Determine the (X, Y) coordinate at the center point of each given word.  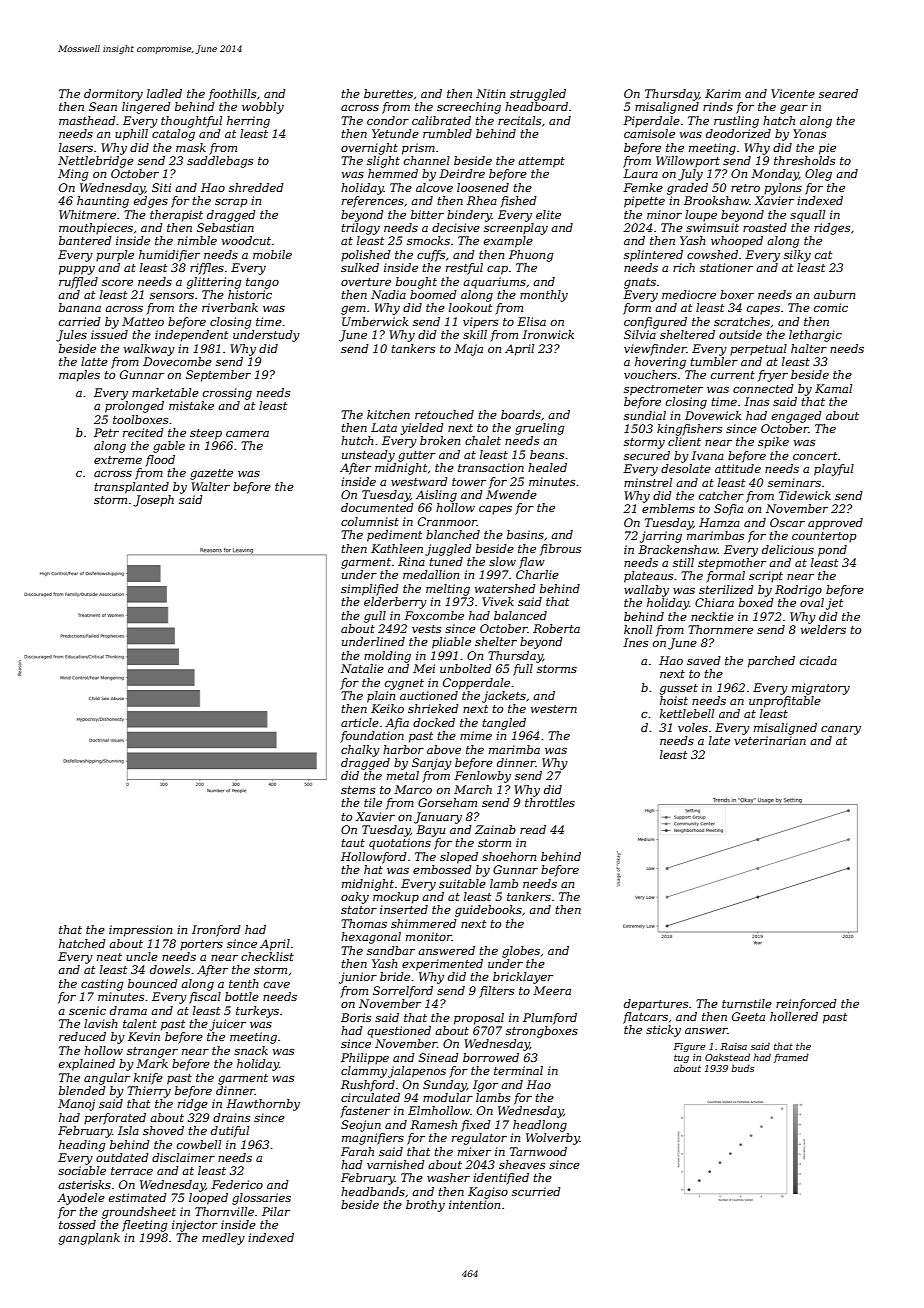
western (554, 709)
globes (521, 952)
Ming (73, 175)
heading (82, 1146)
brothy (425, 1206)
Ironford (216, 931)
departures (656, 1005)
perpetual (758, 350)
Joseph (153, 501)
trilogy (360, 229)
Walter (210, 486)
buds (742, 1068)
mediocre (689, 294)
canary (841, 730)
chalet (483, 440)
